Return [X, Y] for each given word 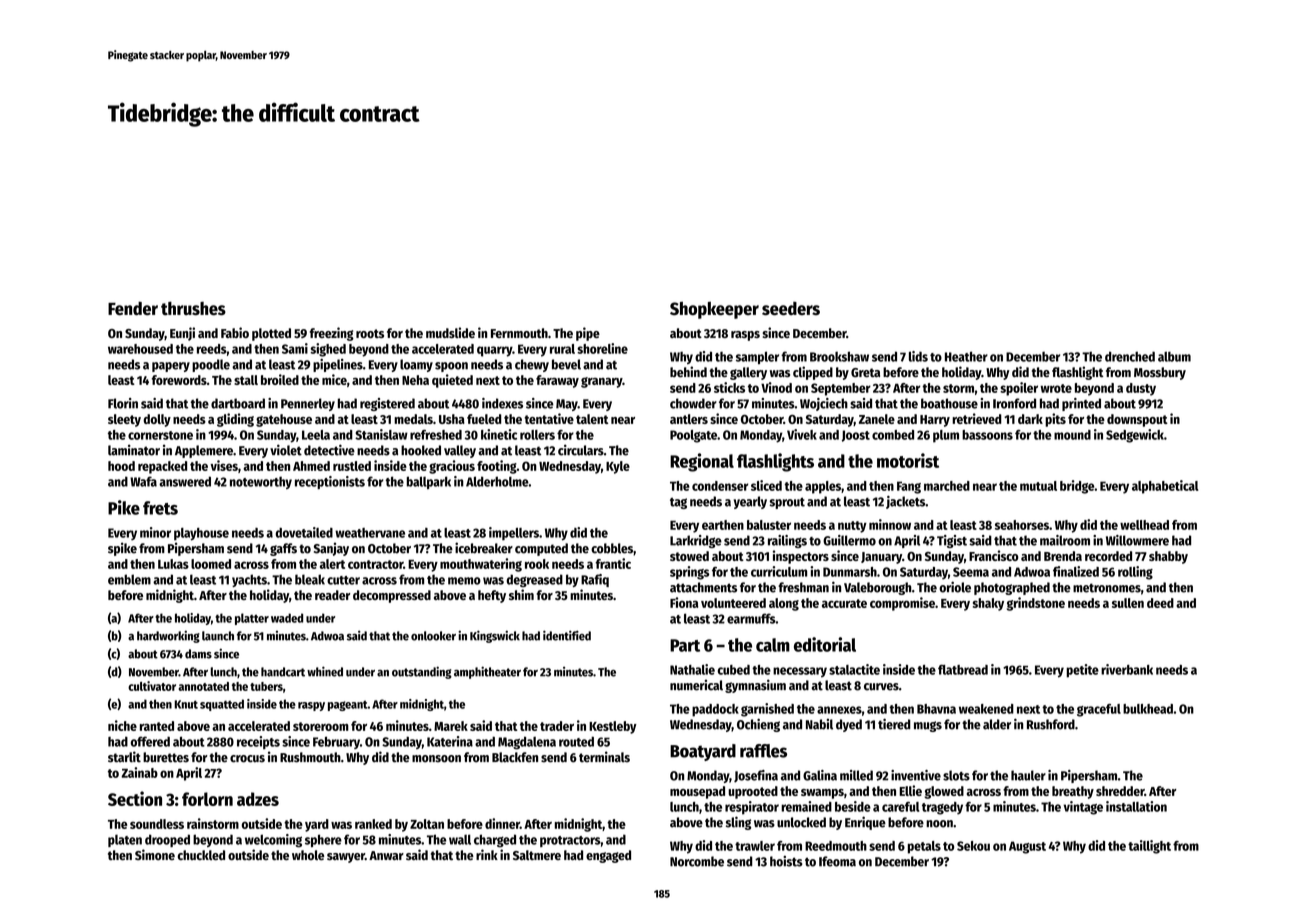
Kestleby [613, 727]
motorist [908, 460]
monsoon [436, 759]
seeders [791, 308]
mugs [928, 726]
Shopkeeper [714, 310]
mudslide [450, 332]
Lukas [173, 564]
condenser [720, 486]
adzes [258, 799]
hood [121, 466]
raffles [763, 751]
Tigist [952, 541]
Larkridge [696, 541]
